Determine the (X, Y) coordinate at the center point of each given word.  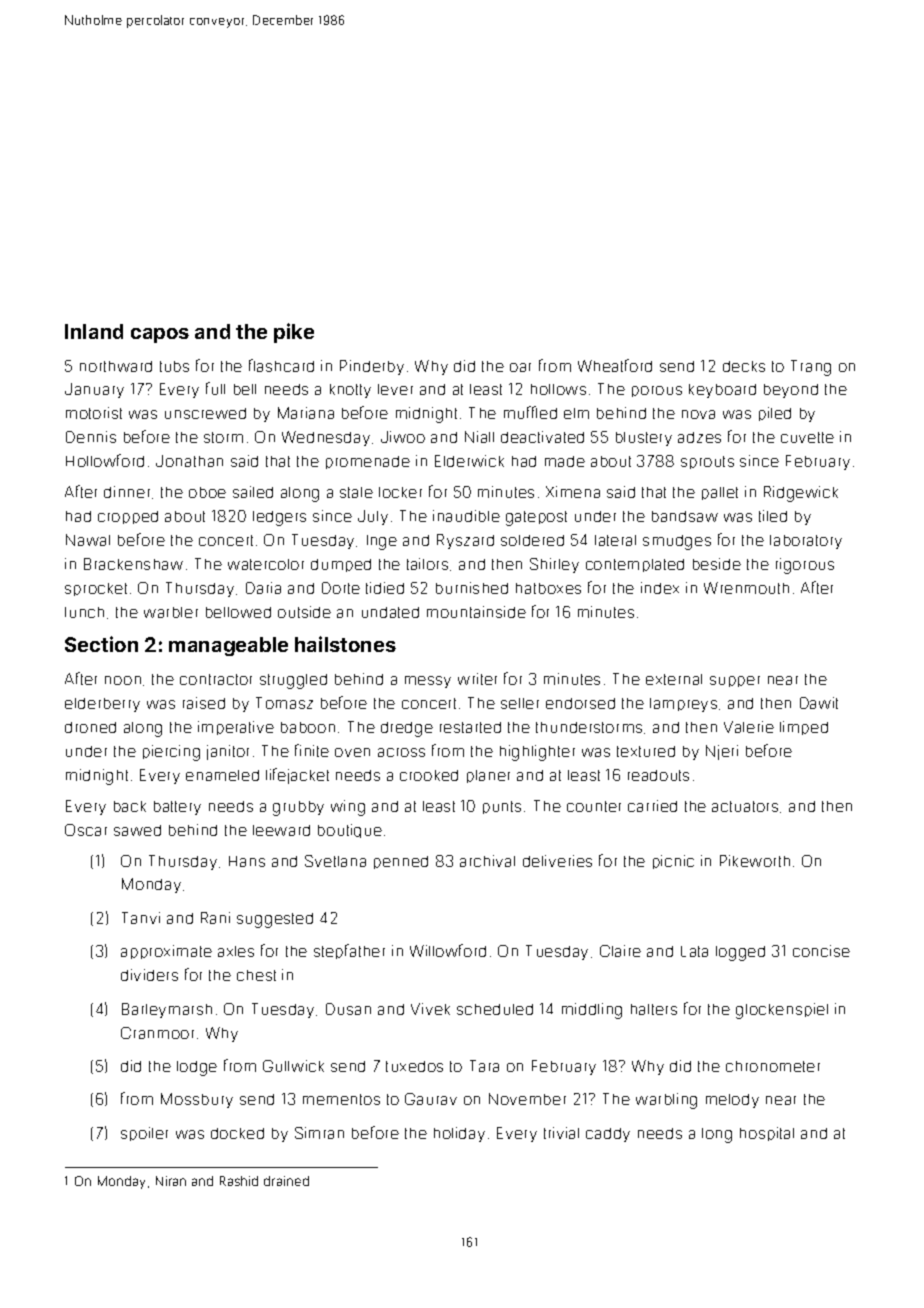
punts (502, 807)
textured (646, 751)
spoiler (144, 1134)
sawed (137, 830)
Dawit (819, 703)
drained (286, 1181)
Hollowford (105, 460)
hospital (767, 1134)
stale (356, 492)
